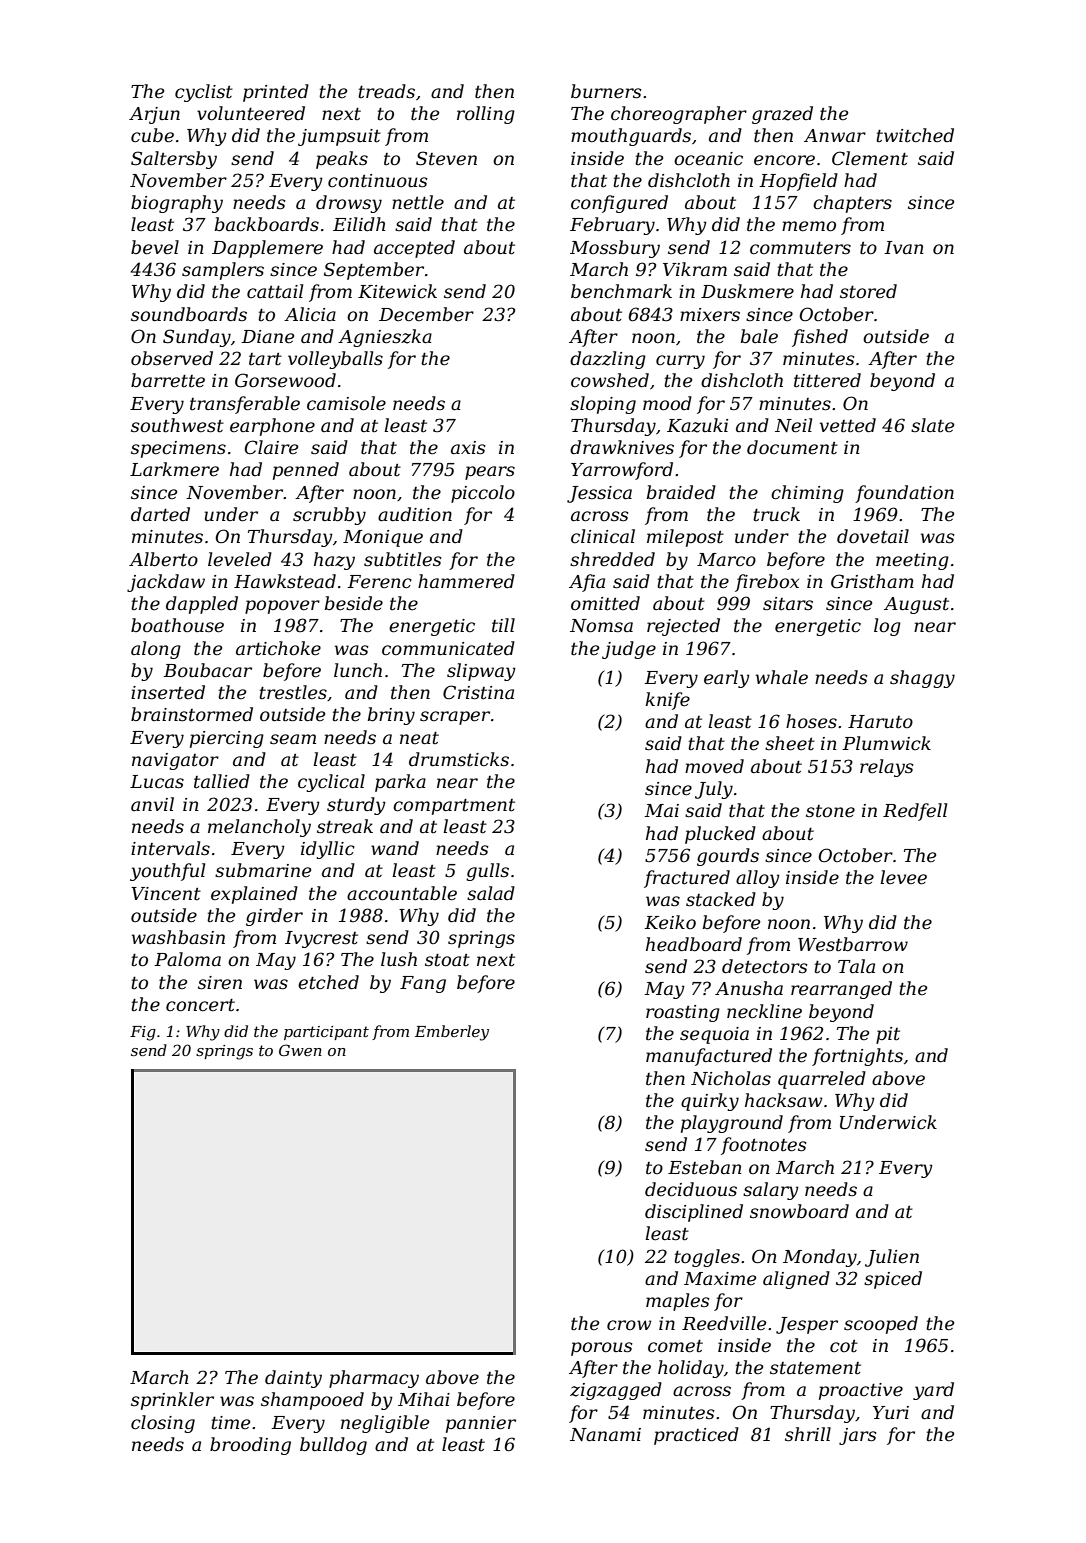 This document has width=1086, height=1543. I want to click on hacksaw, so click(784, 1100).
